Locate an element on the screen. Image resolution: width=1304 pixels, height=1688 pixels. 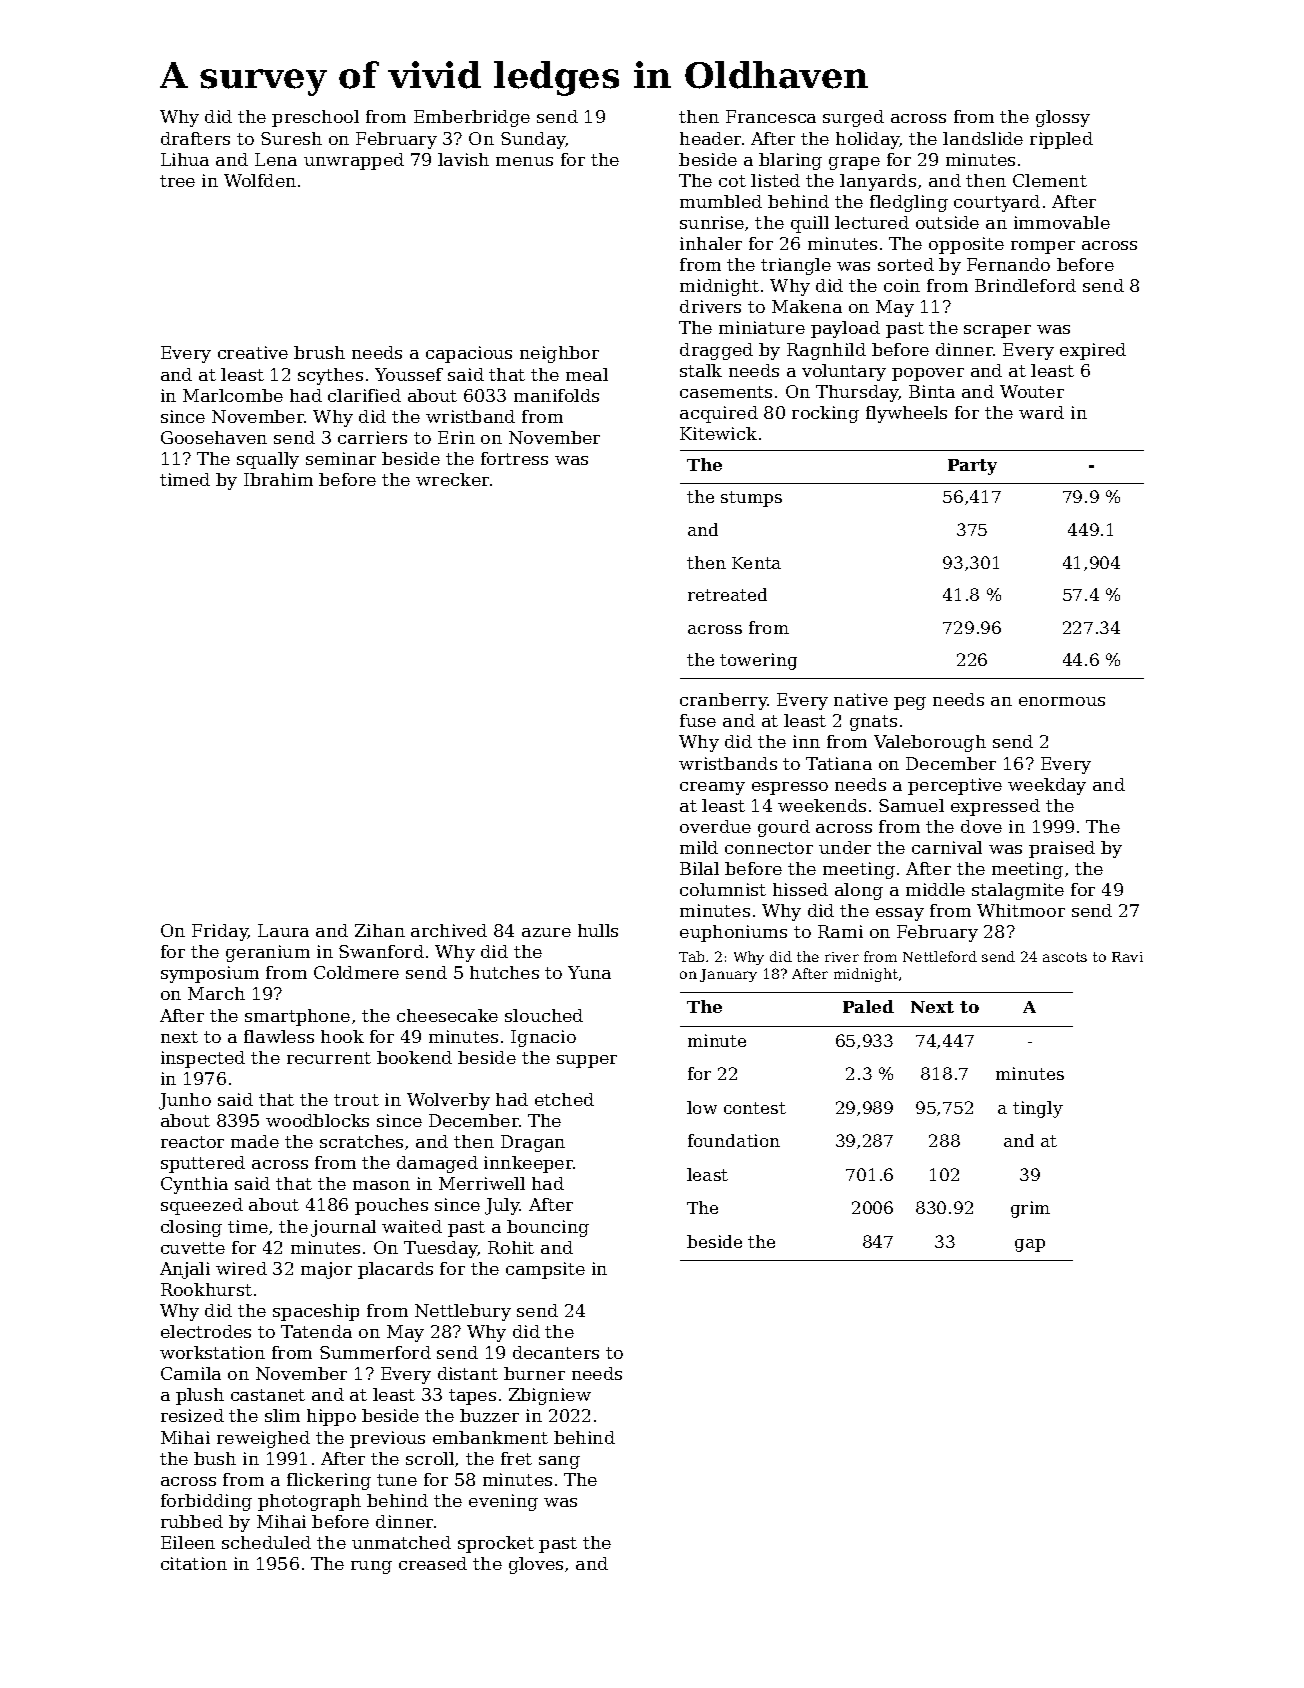
gloves is located at coordinates (536, 1565).
